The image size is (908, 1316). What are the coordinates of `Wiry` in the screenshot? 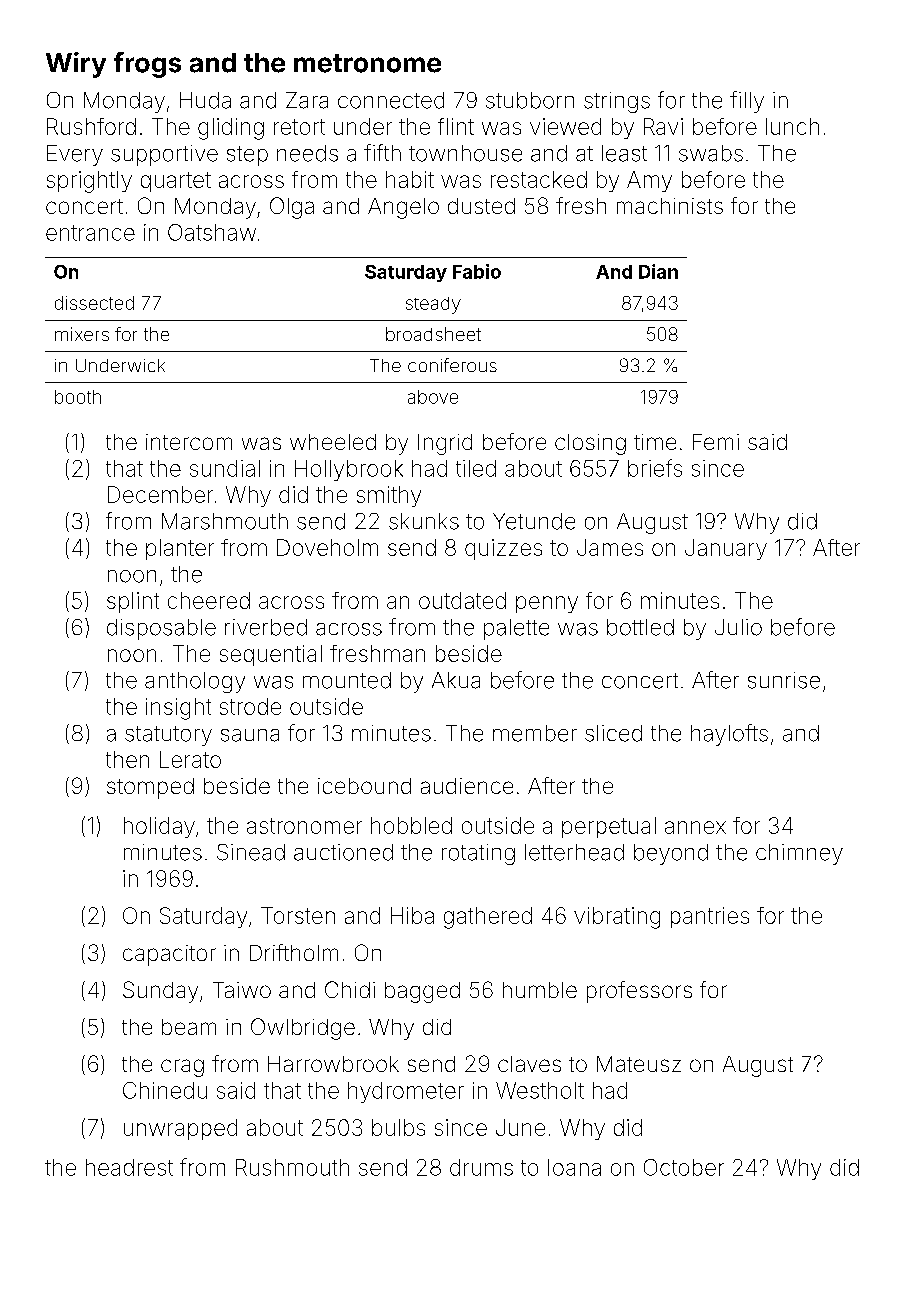 It's located at (76, 65).
